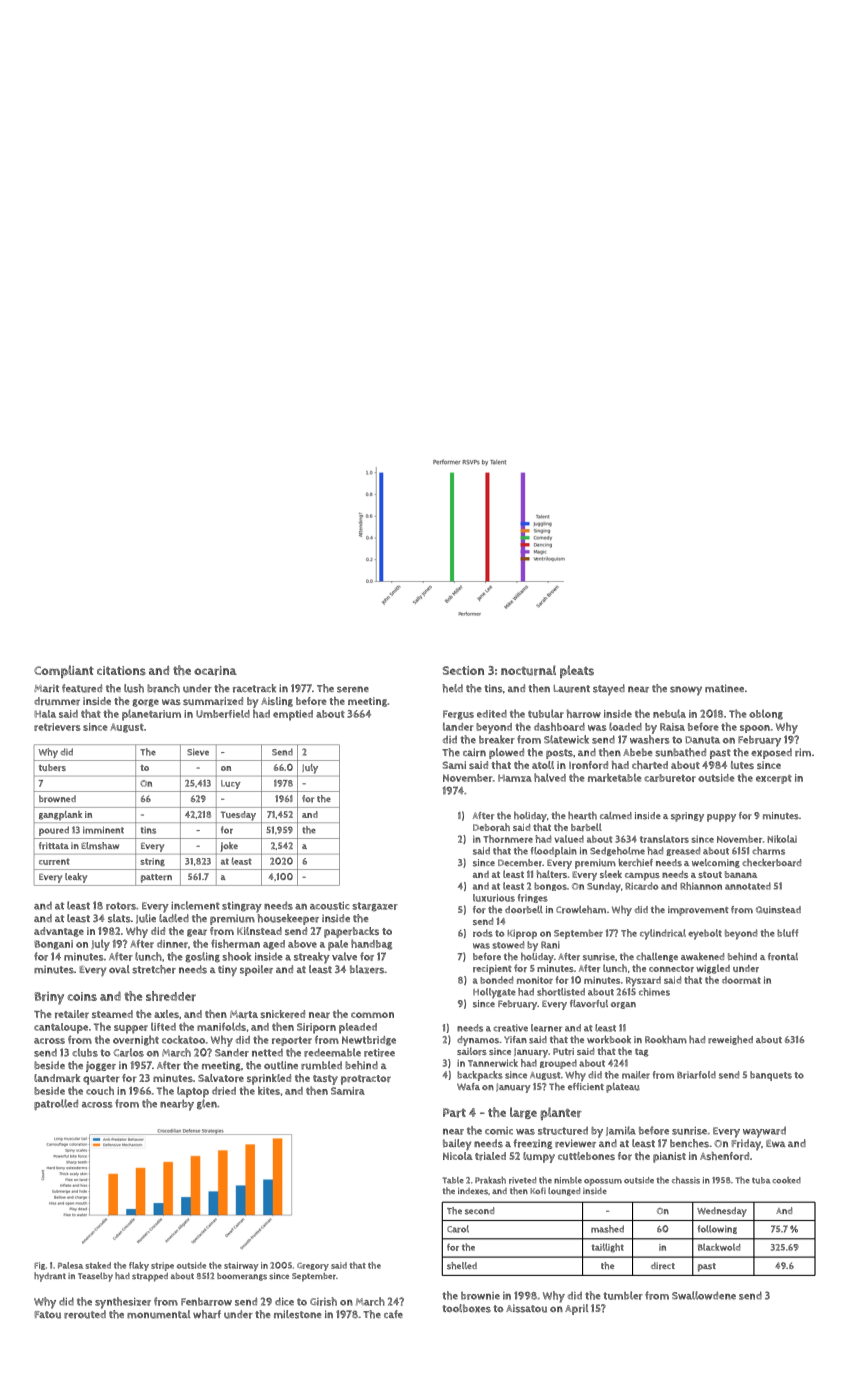 The width and height of the screenshot is (849, 1400). I want to click on inclement, so click(195, 905).
